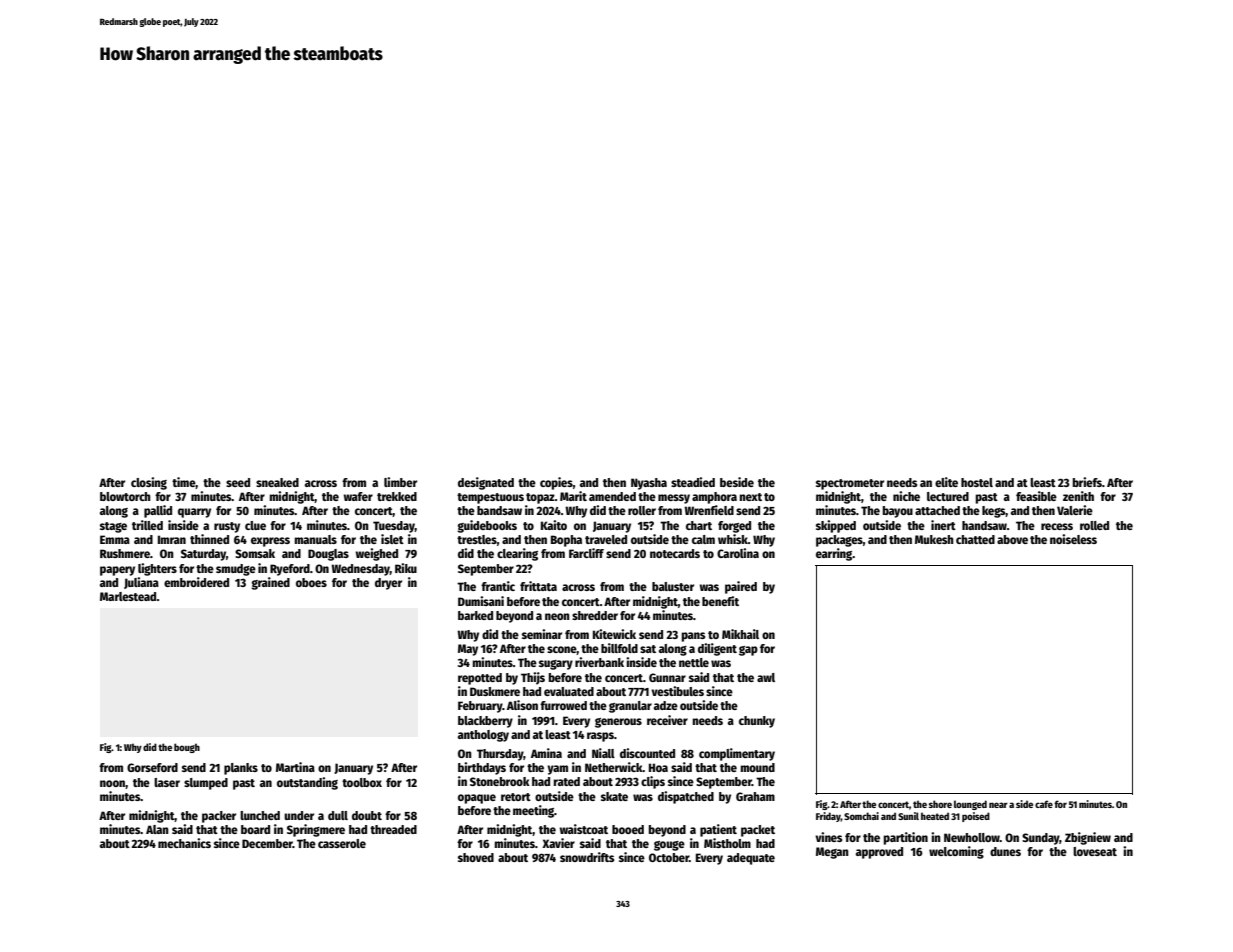 This screenshot has height=952, width=1233. What do you see at coordinates (1087, 482) in the screenshot?
I see `briefs` at bounding box center [1087, 482].
